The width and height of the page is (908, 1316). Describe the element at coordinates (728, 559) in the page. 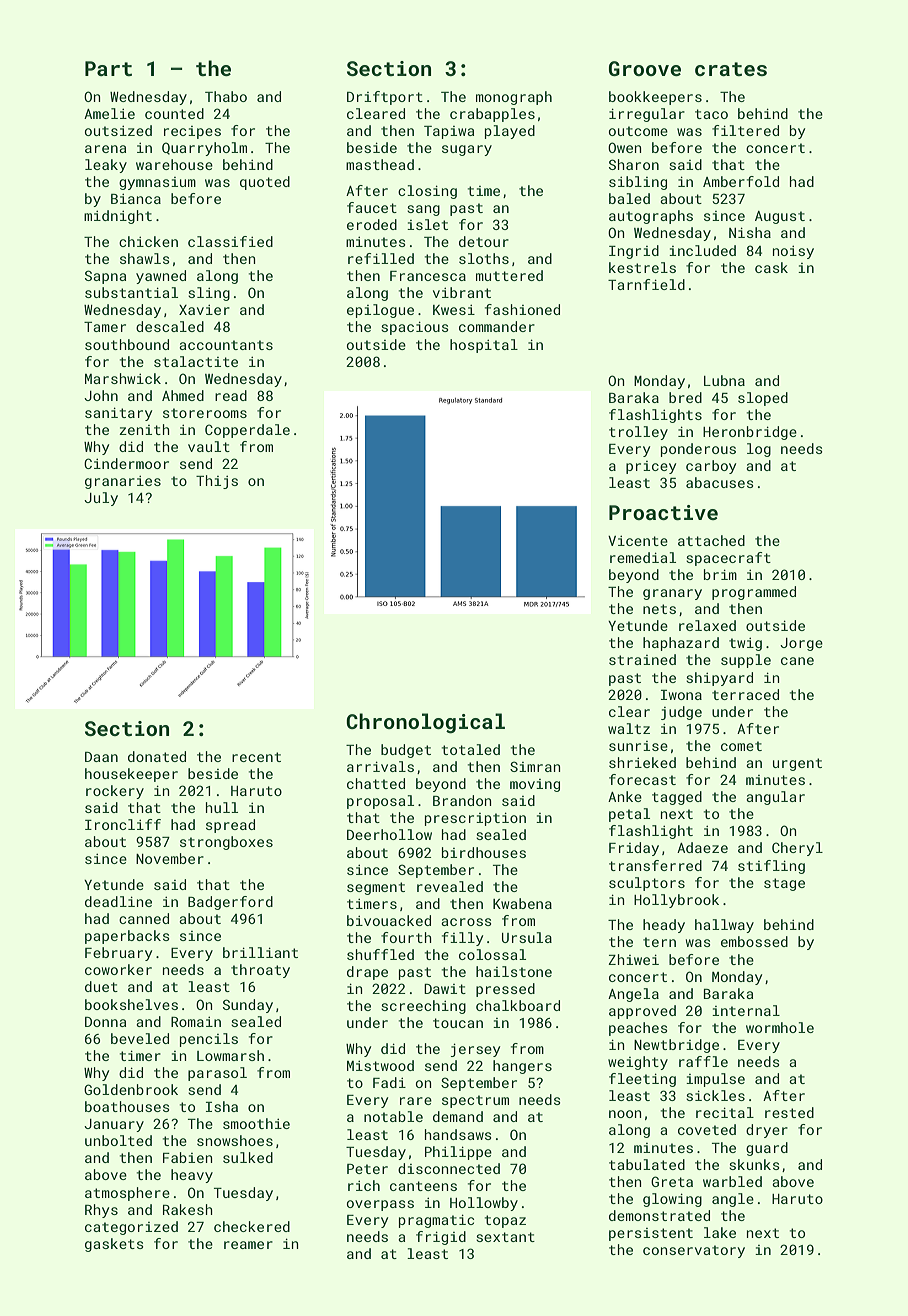

I see `spacecraft` at that location.
